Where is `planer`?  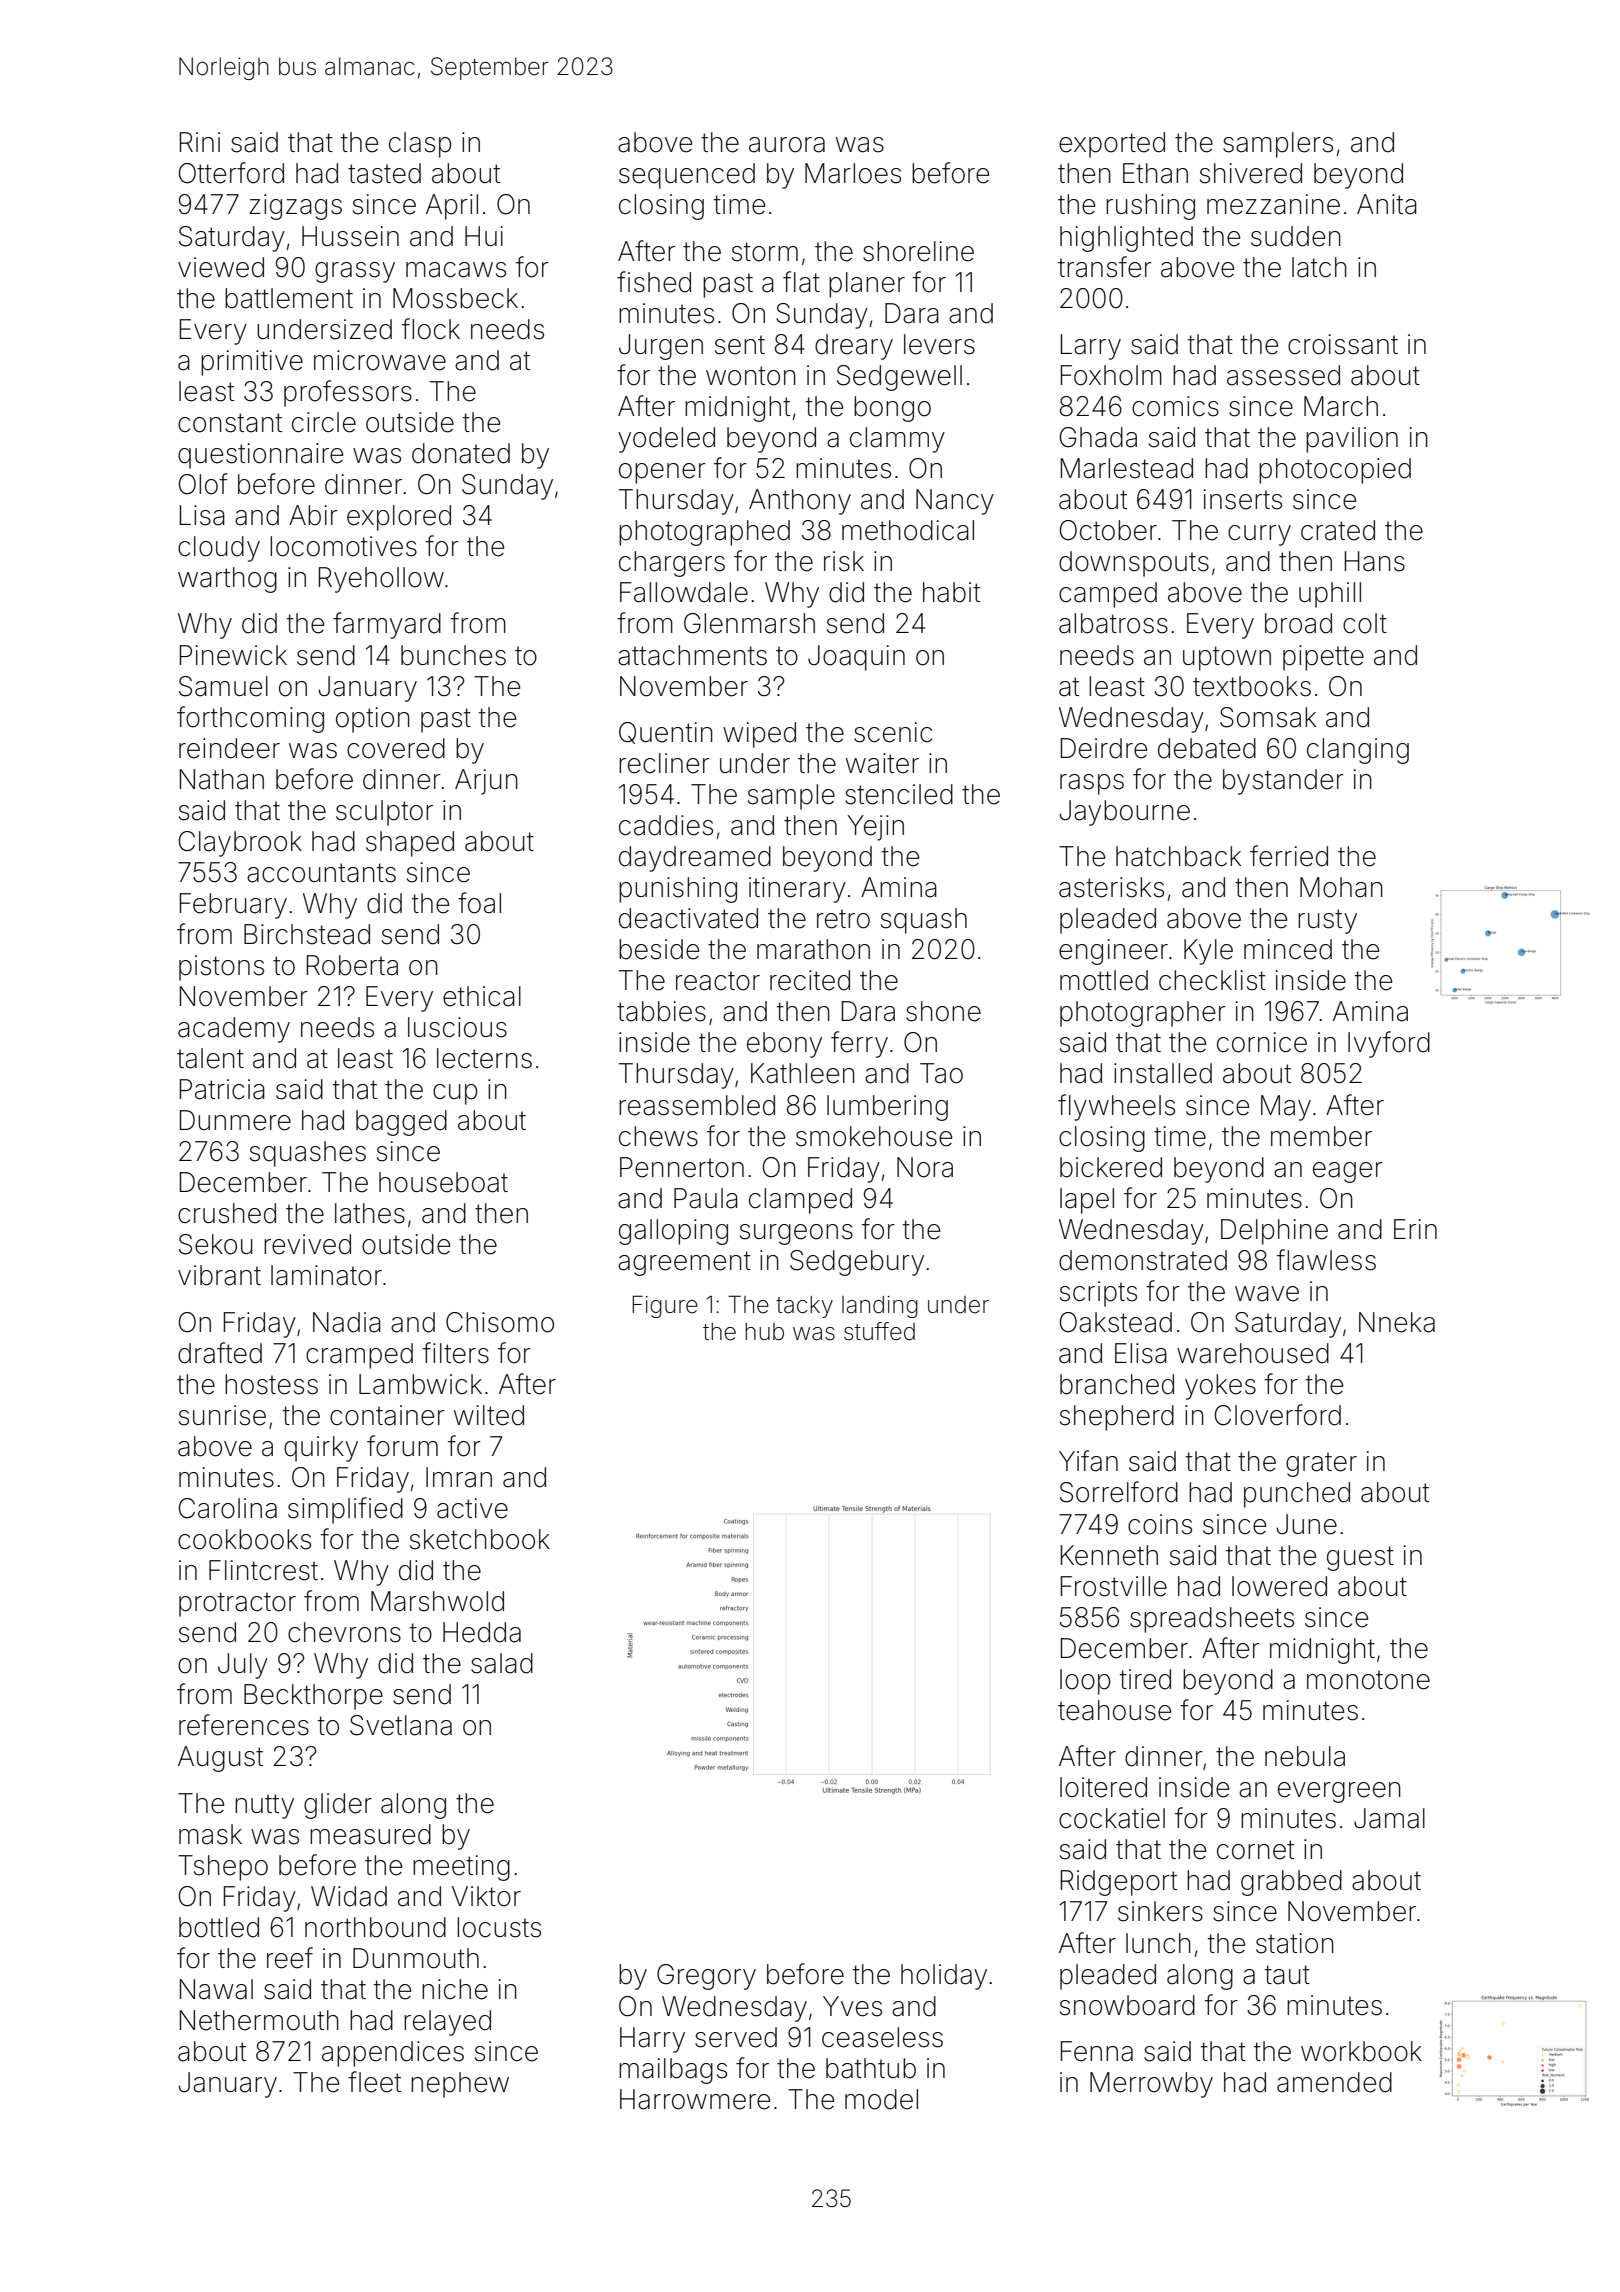
planer is located at coordinates (867, 285).
